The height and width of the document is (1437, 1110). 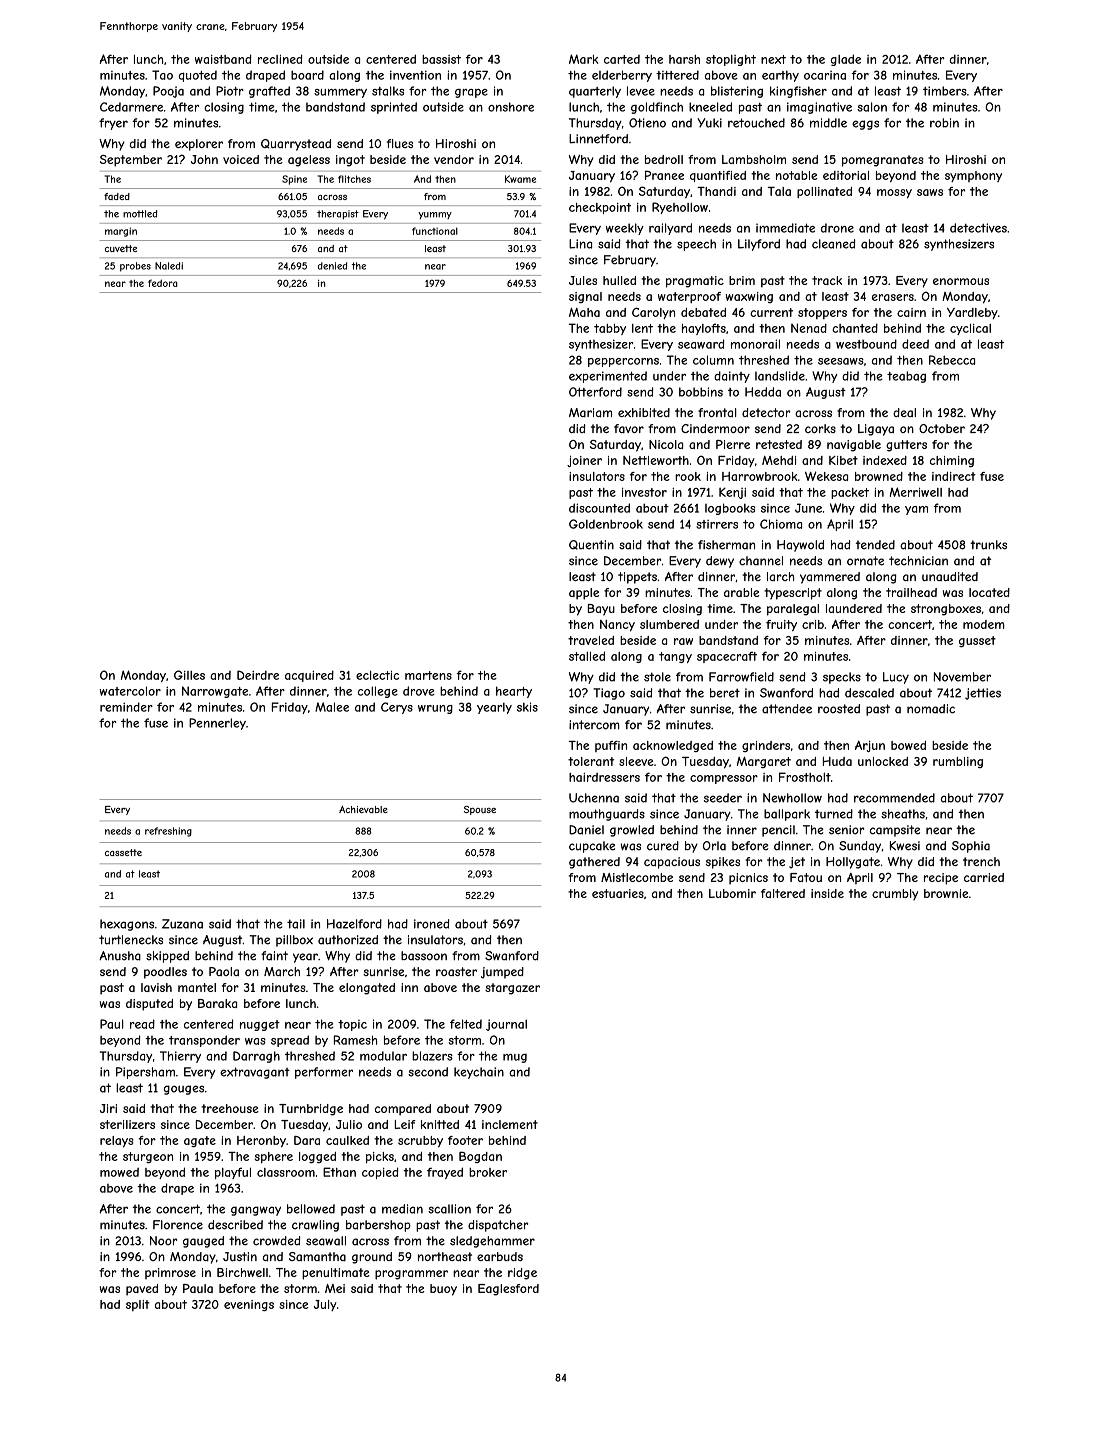 I want to click on Gilles, so click(x=189, y=675).
